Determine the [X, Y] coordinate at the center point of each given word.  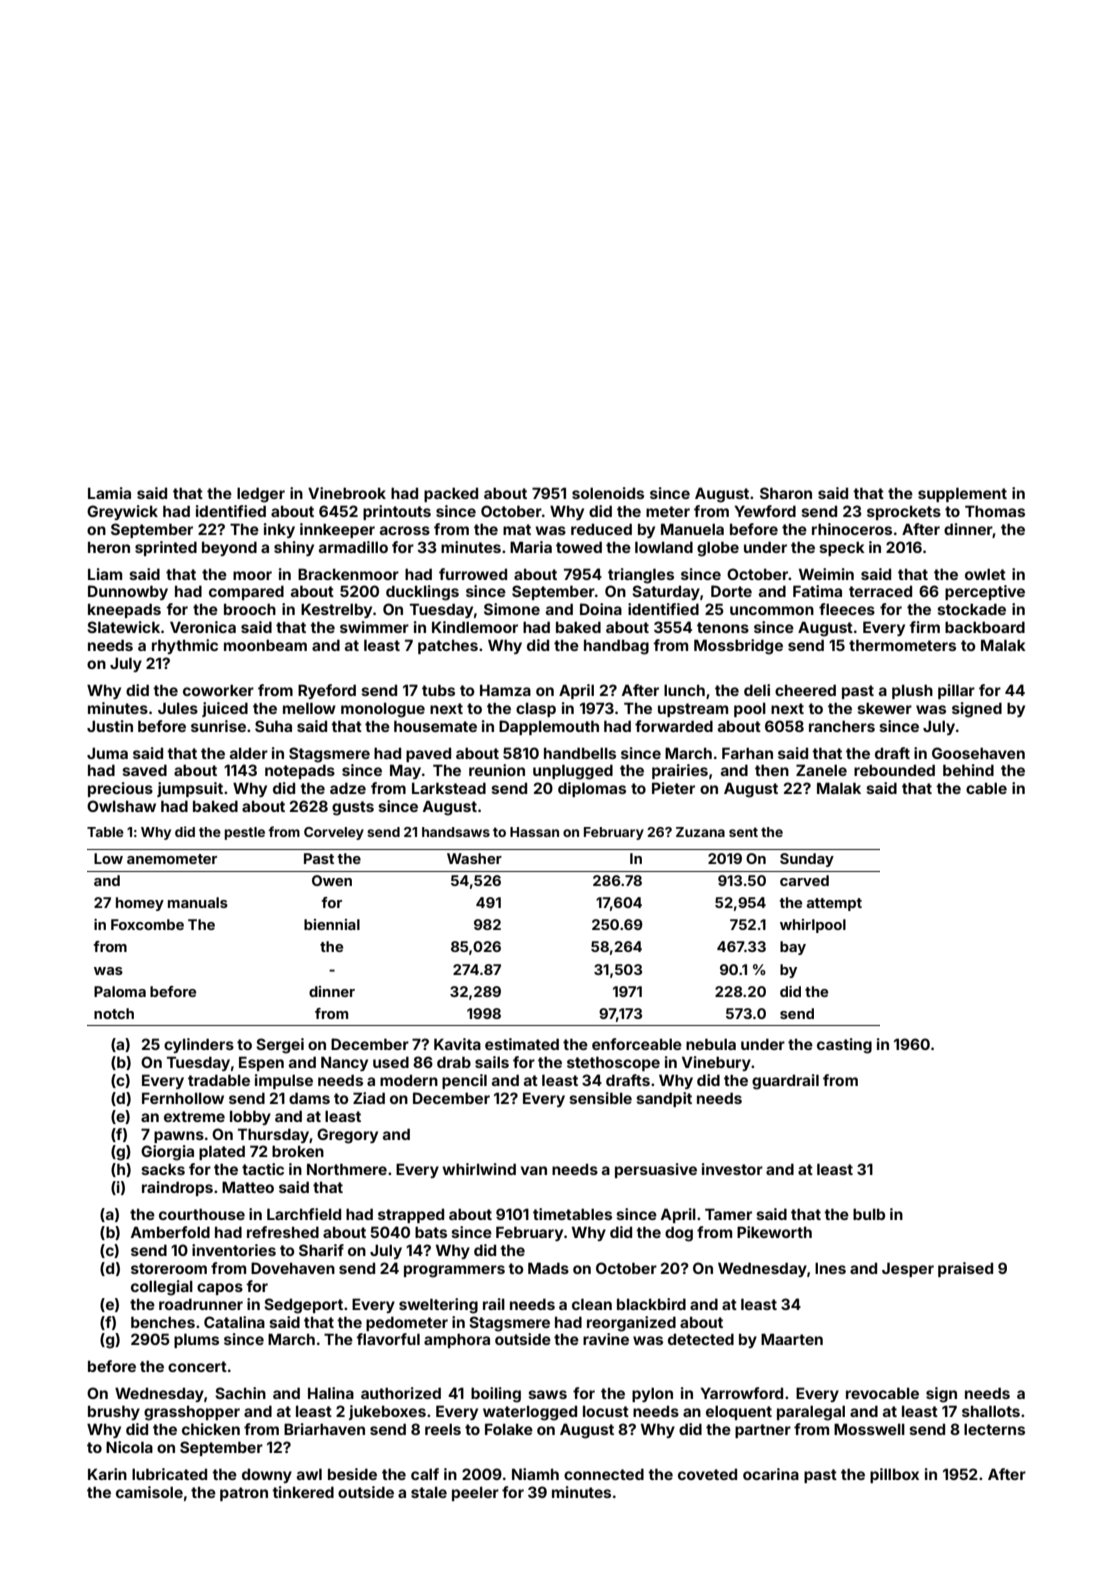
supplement [962, 494]
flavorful [388, 1339]
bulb [869, 1214]
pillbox [894, 1475]
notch [114, 1013]
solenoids [608, 493]
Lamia [109, 493]
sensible [601, 1098]
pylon [652, 1394]
